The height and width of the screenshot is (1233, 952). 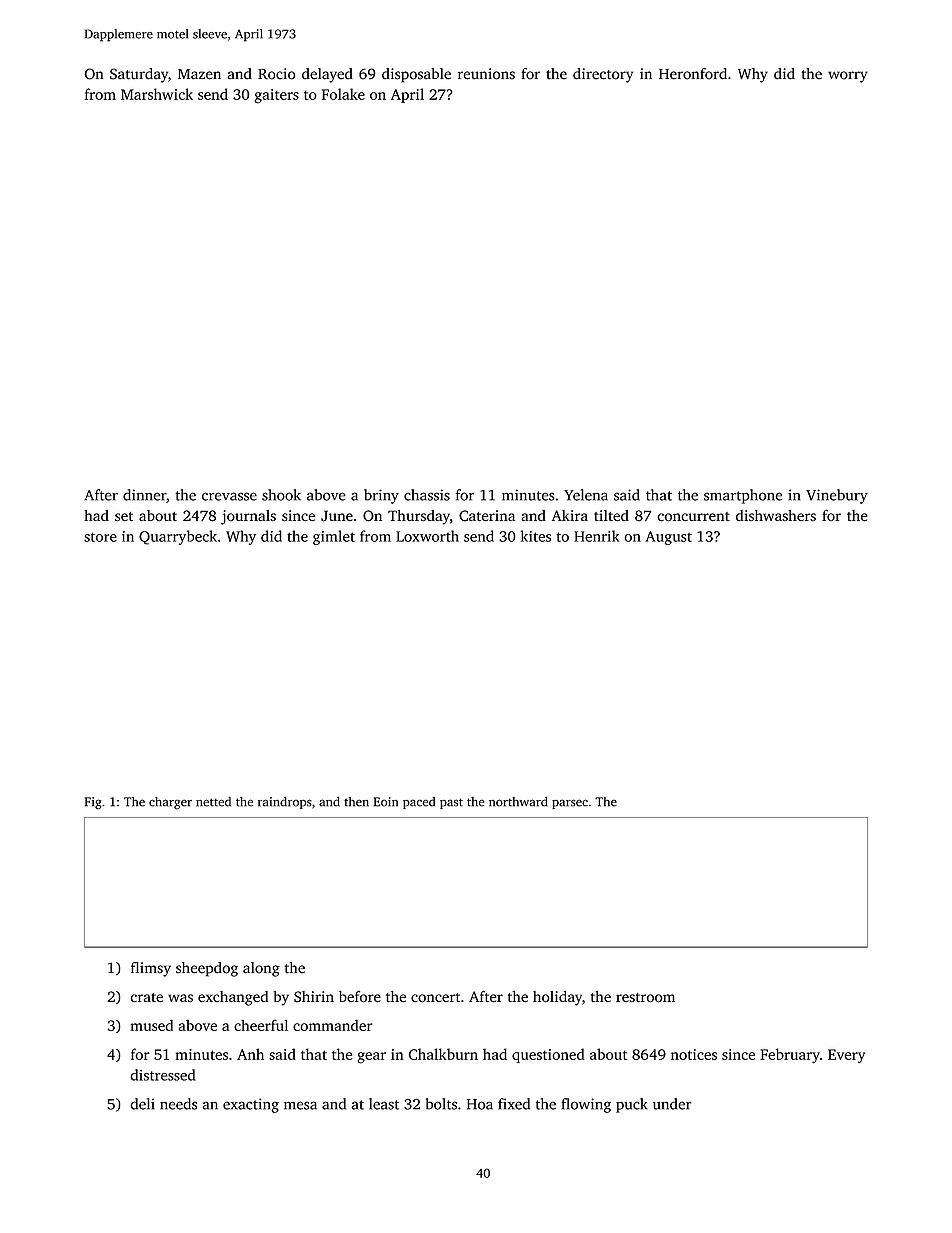 What do you see at coordinates (848, 77) in the screenshot?
I see `worry` at bounding box center [848, 77].
